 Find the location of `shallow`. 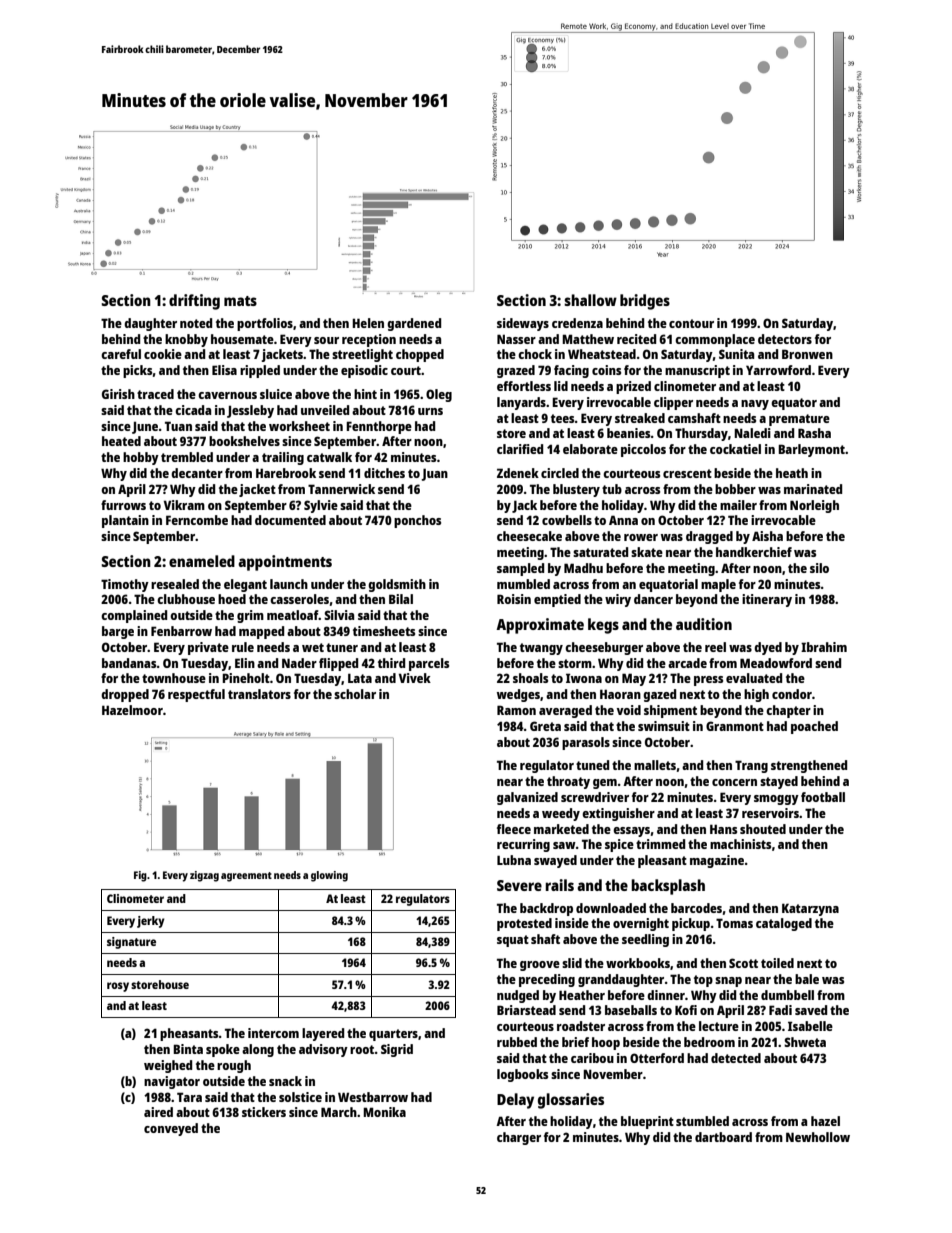

shallow is located at coordinates (590, 300).
